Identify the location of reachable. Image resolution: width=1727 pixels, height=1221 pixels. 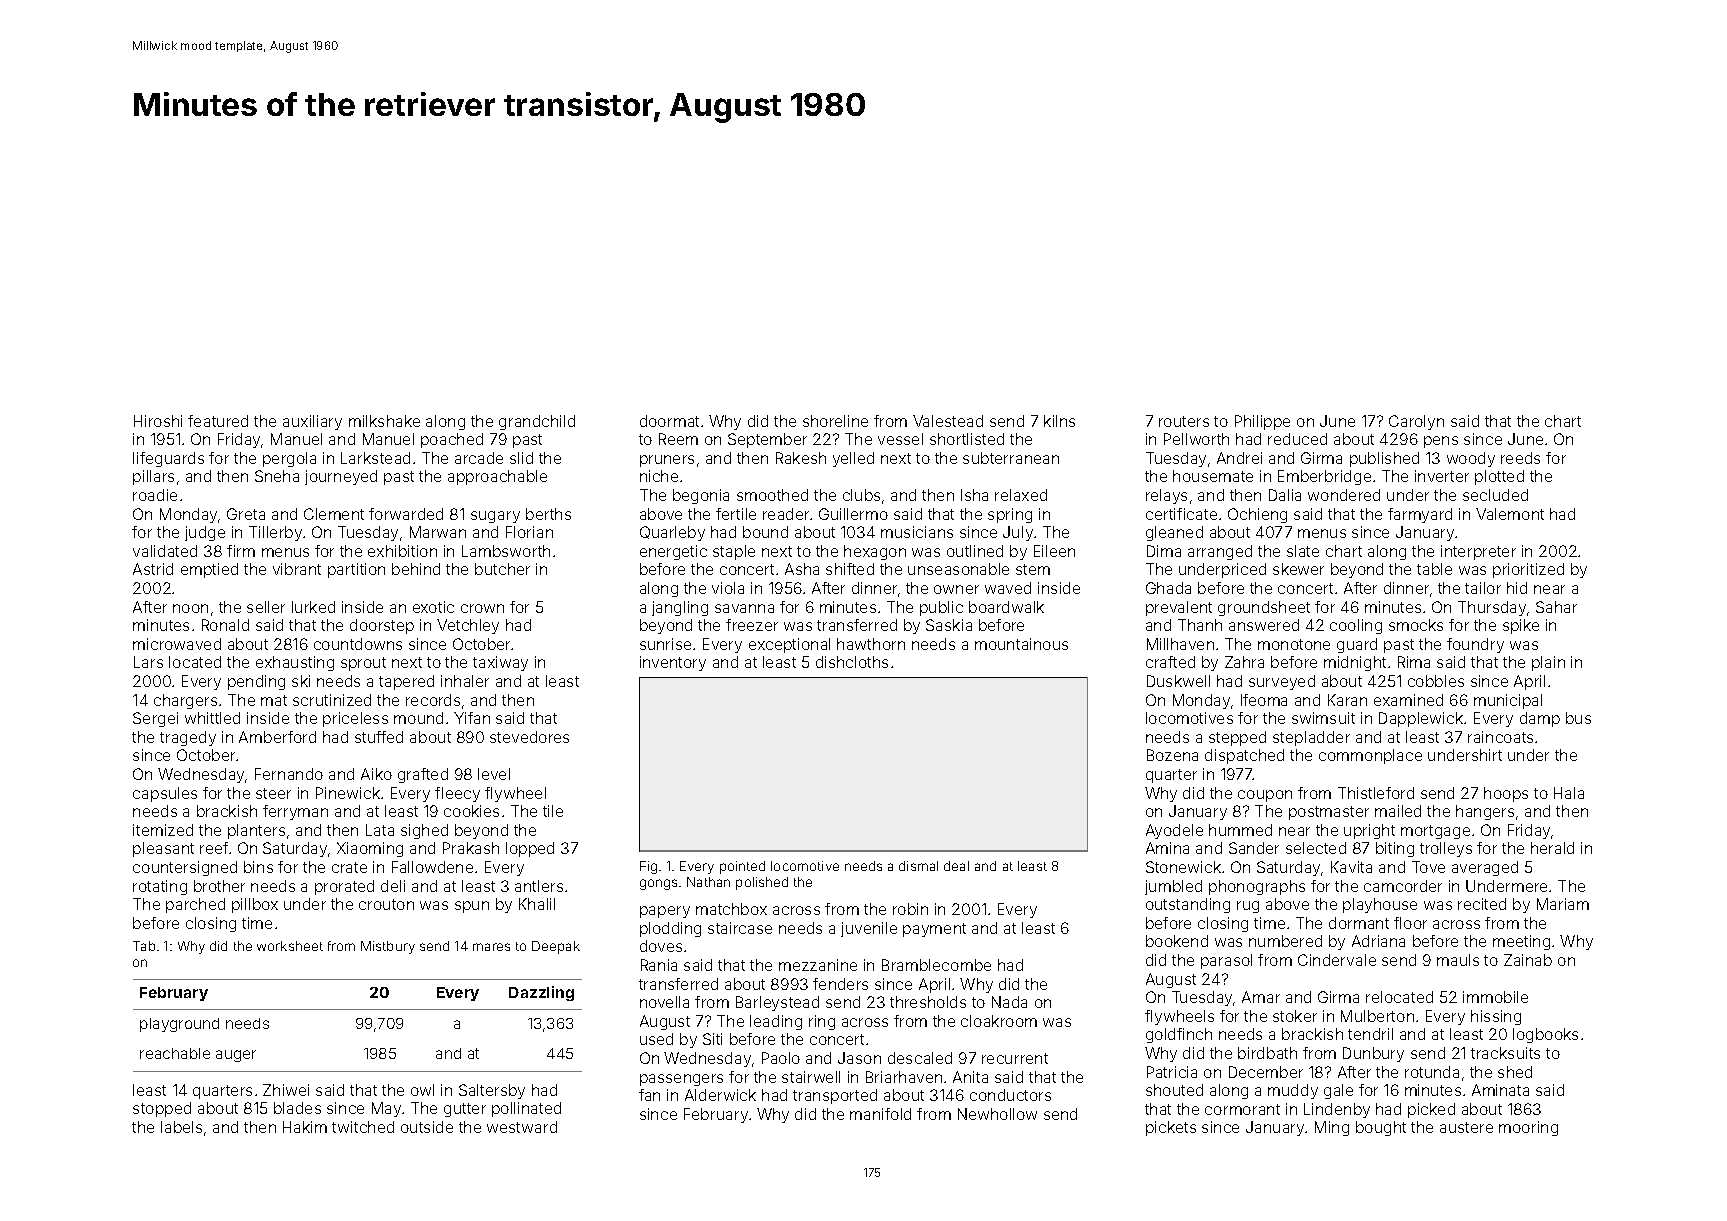
(175, 1053).
